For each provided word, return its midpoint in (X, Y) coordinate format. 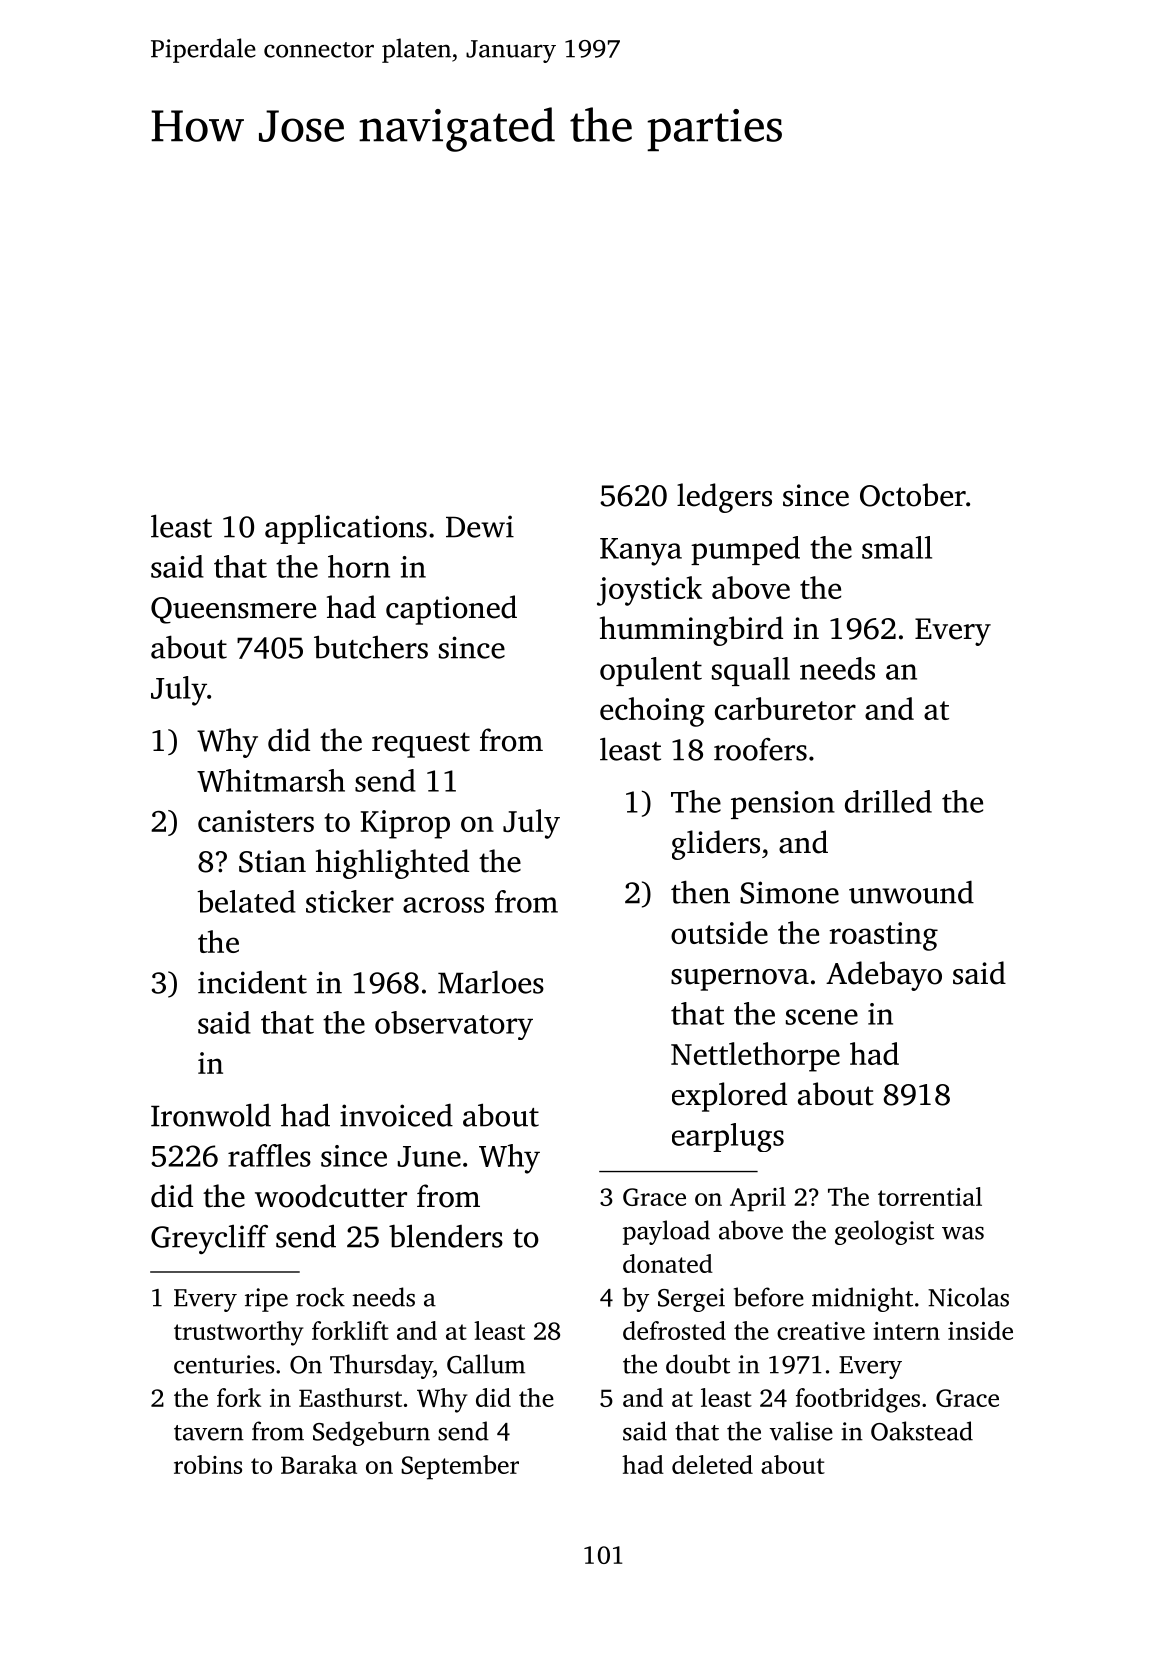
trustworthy (238, 1333)
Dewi (480, 526)
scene (822, 1017)
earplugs (728, 1137)
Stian (272, 861)
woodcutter (331, 1196)
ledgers (724, 498)
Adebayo (884, 976)
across (443, 905)
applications (346, 529)
